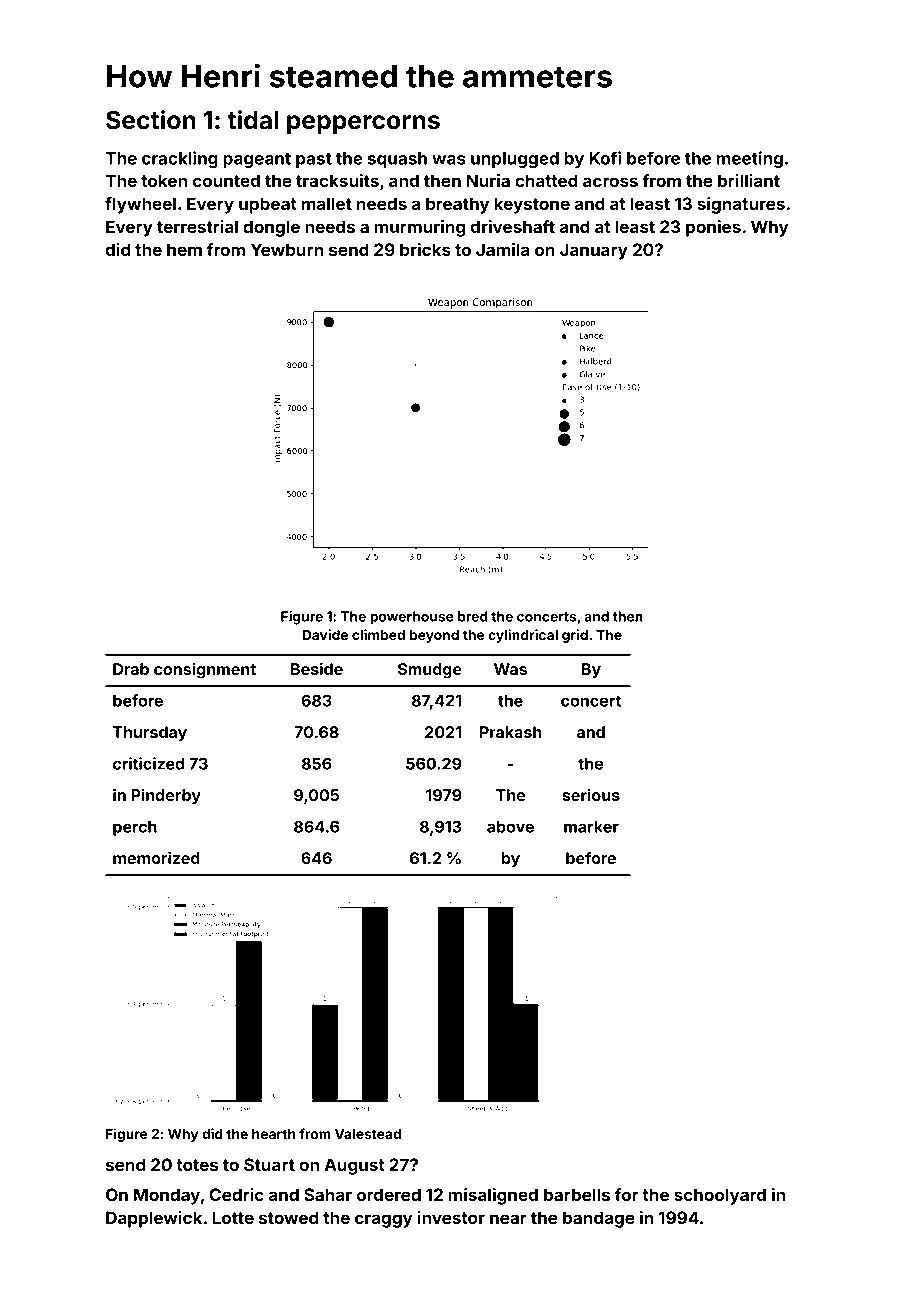  Describe the element at coordinates (135, 828) in the screenshot. I see `perch` at that location.
